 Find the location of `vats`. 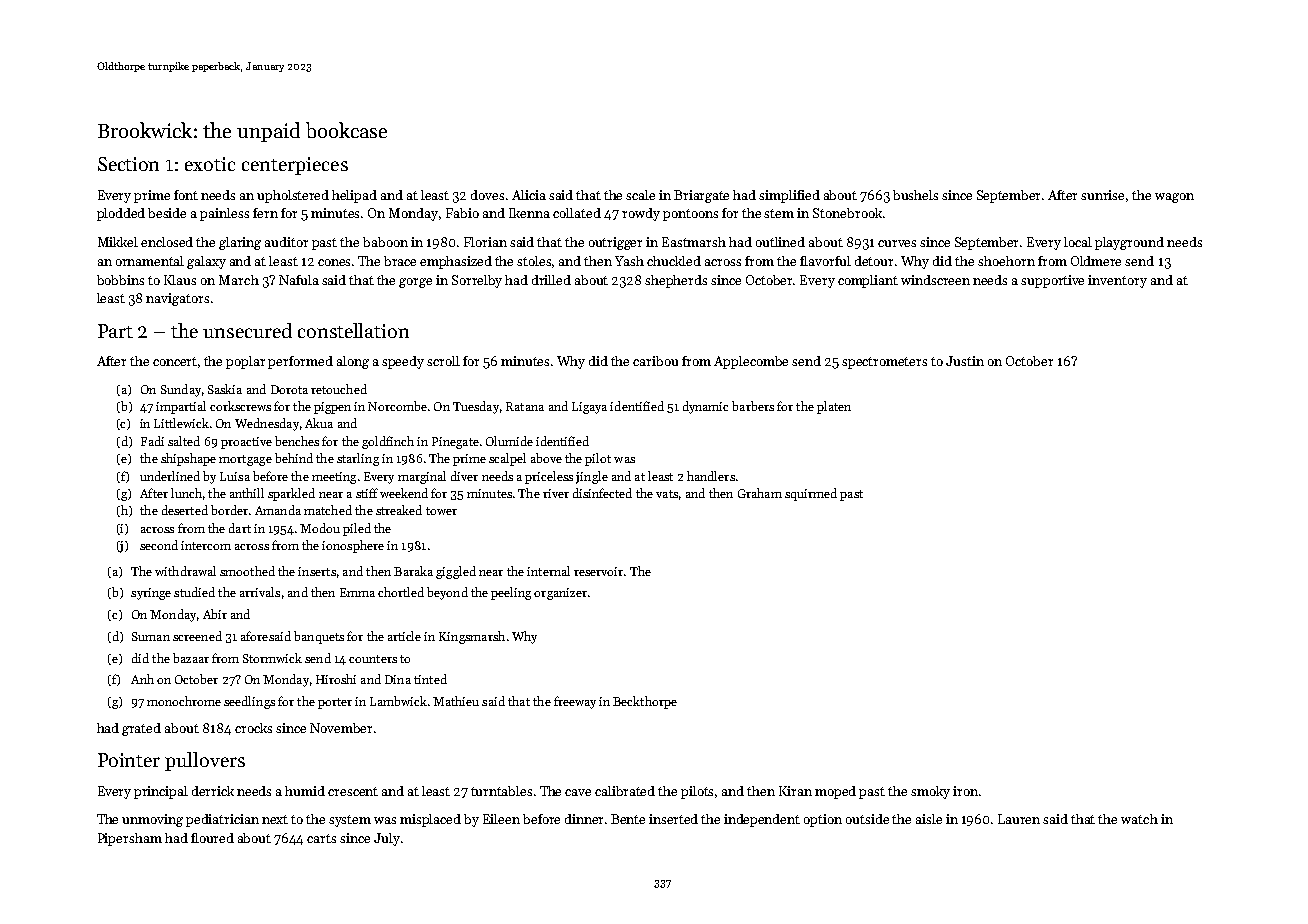

vats is located at coordinates (667, 494).
